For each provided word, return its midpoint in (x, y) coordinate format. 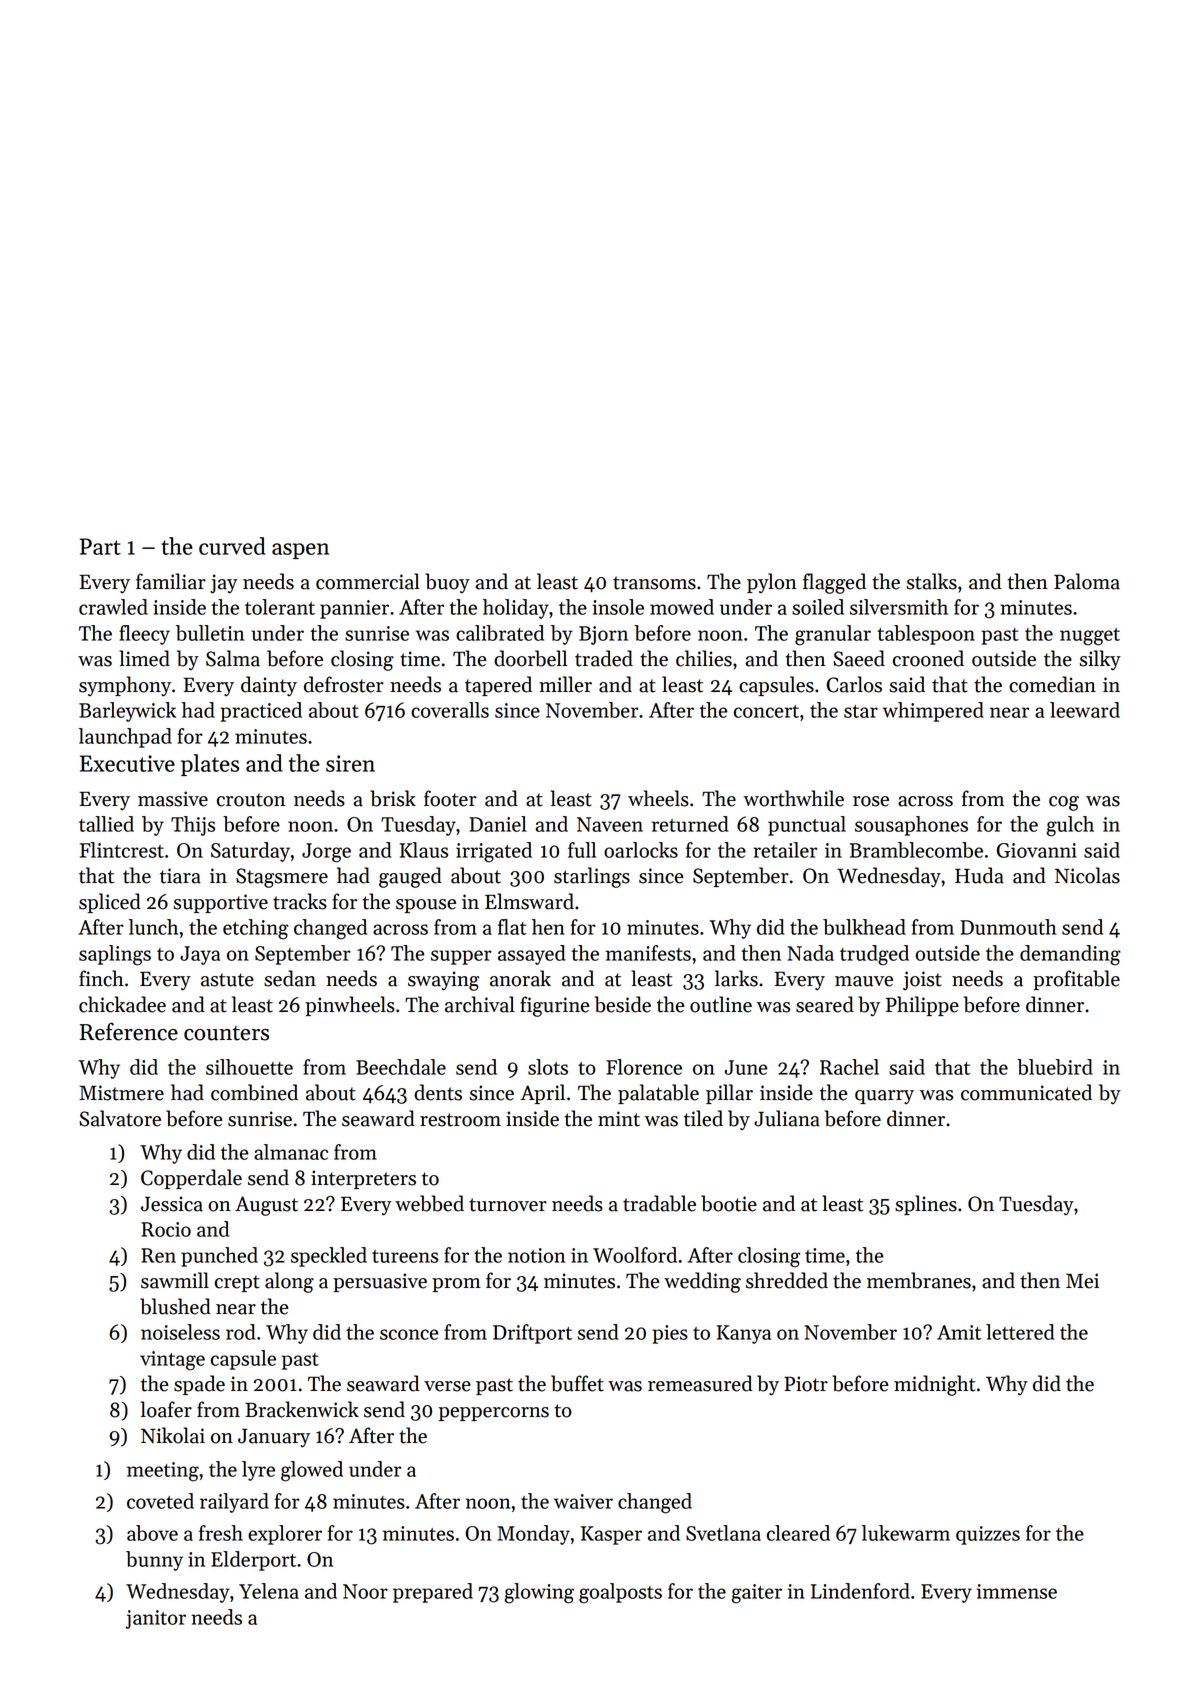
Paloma (1087, 581)
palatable (658, 1094)
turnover (508, 1205)
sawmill (175, 1280)
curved (232, 546)
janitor (156, 1619)
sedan (290, 978)
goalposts (620, 1593)
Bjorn (603, 635)
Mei (1082, 1281)
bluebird (1055, 1067)
